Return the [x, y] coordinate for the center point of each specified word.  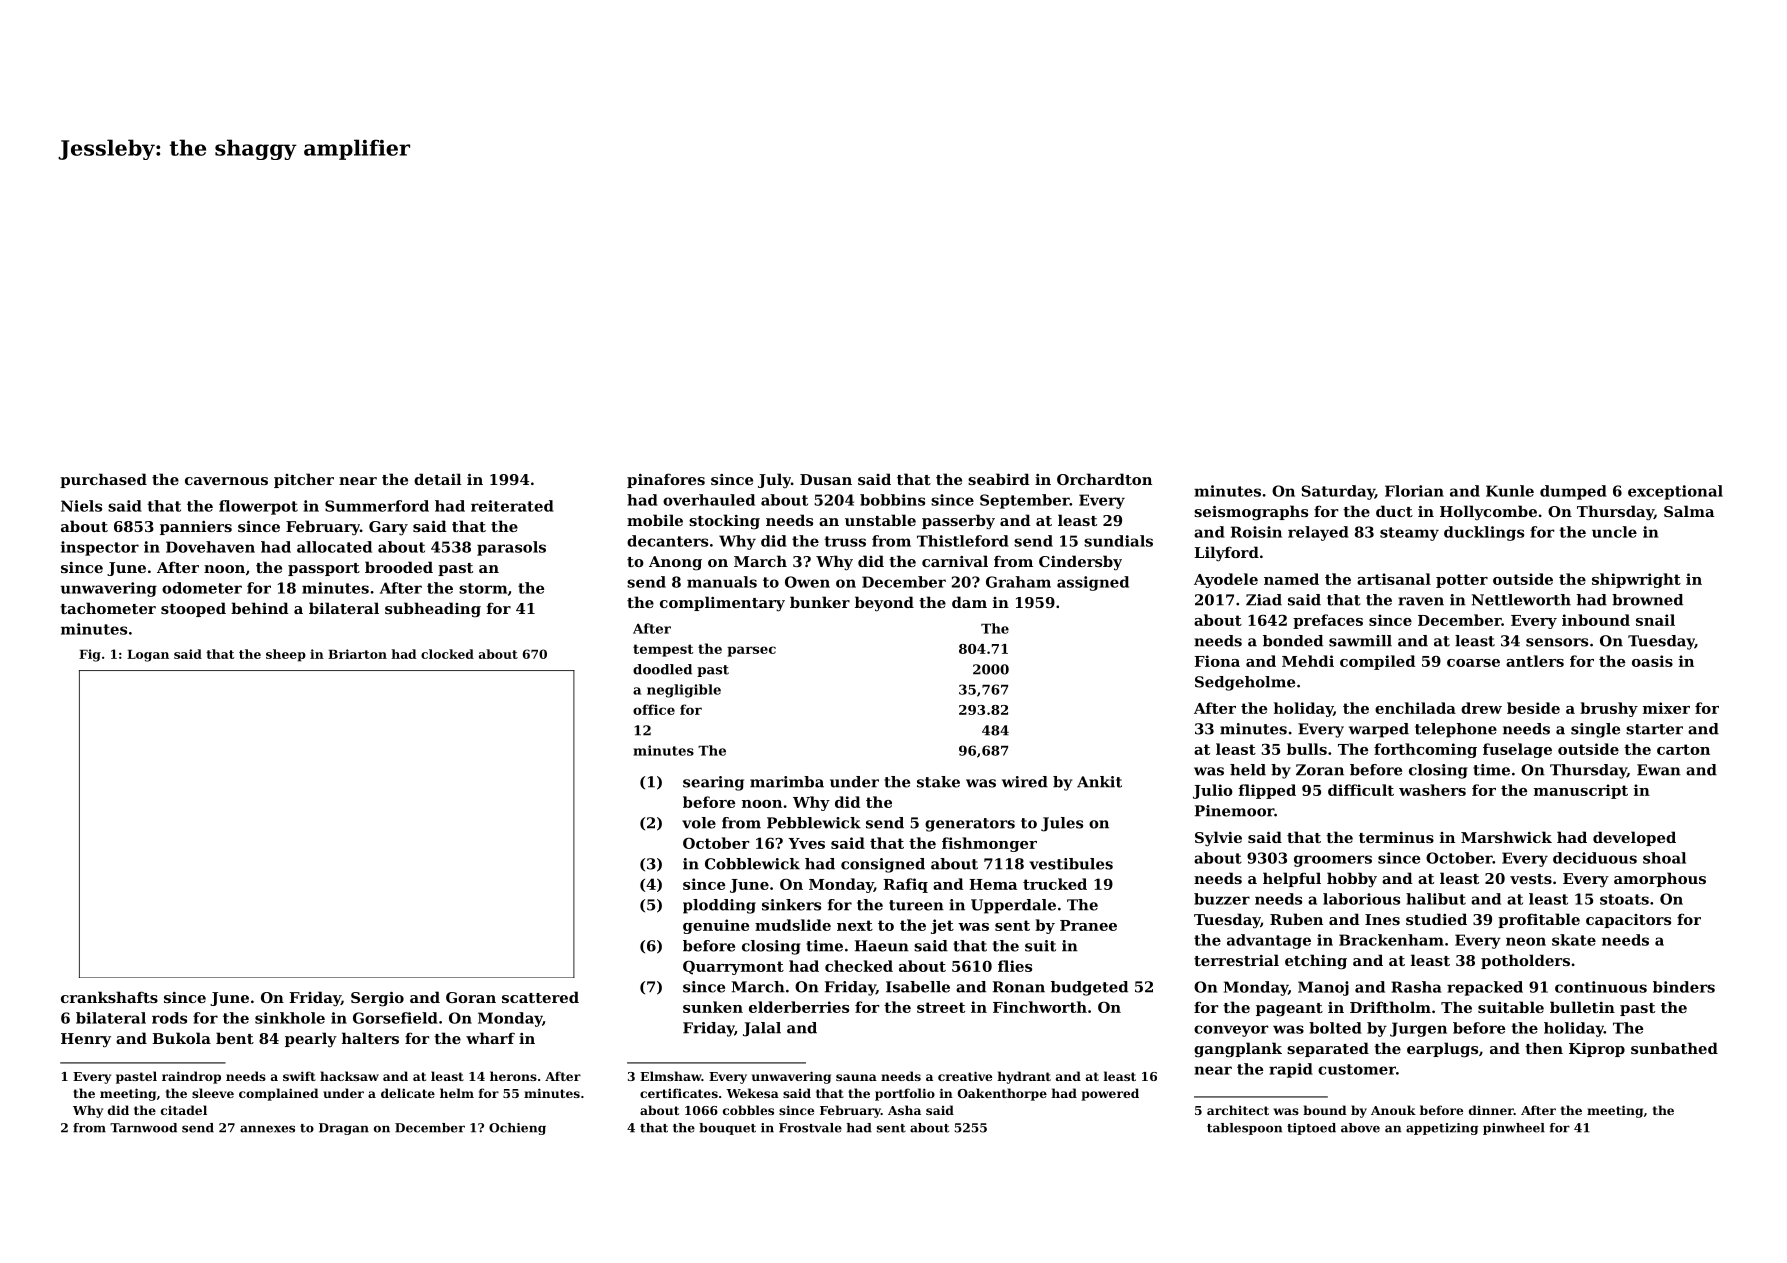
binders [1684, 987]
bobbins [892, 500]
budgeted [1089, 988]
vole [699, 823]
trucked [1055, 884]
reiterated [512, 506]
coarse [1473, 663]
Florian [1414, 491]
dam [969, 602]
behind [260, 608]
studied [1436, 919]
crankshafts [109, 997]
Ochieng [517, 1129]
